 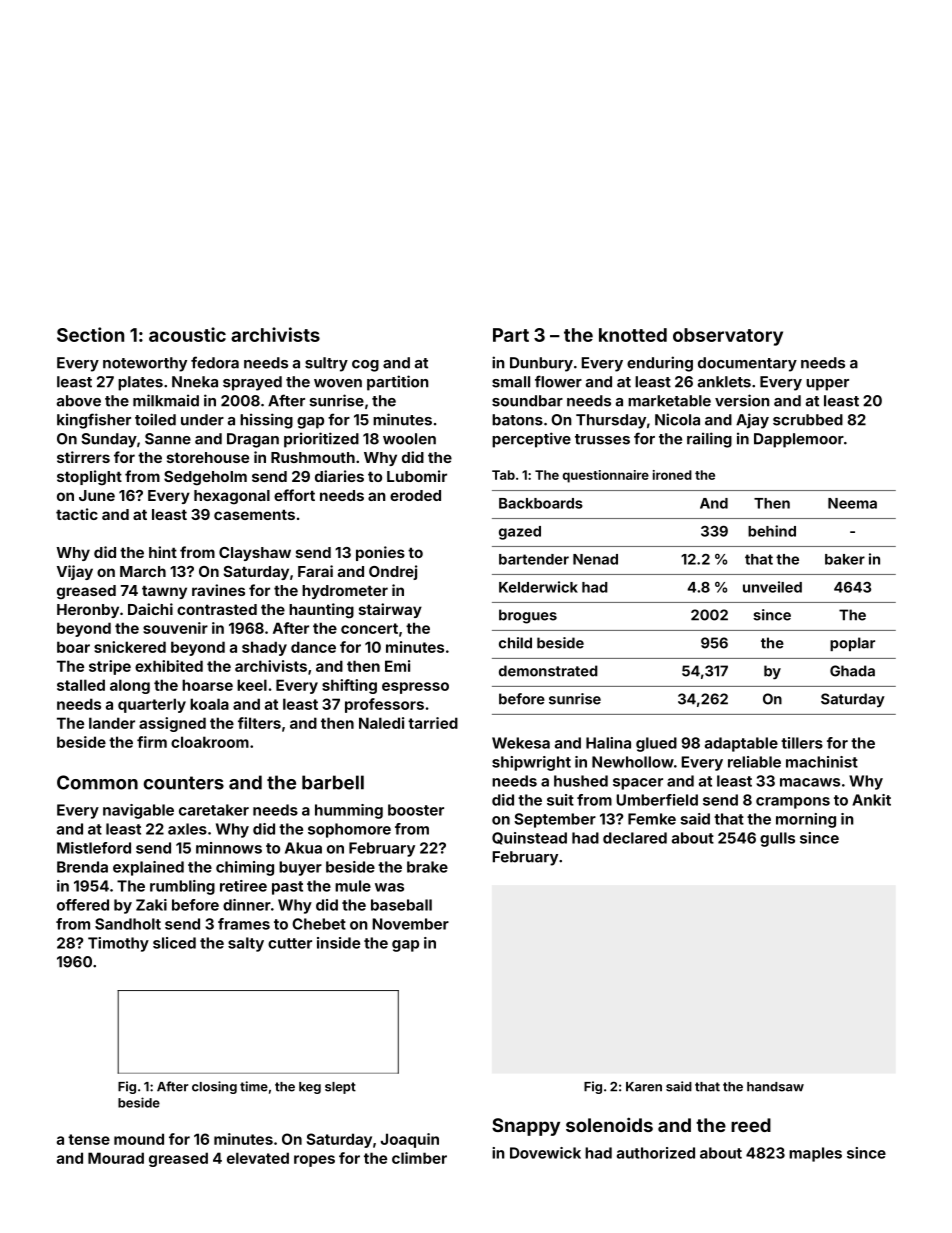 What do you see at coordinates (116, 1158) in the screenshot?
I see `Mourad` at bounding box center [116, 1158].
